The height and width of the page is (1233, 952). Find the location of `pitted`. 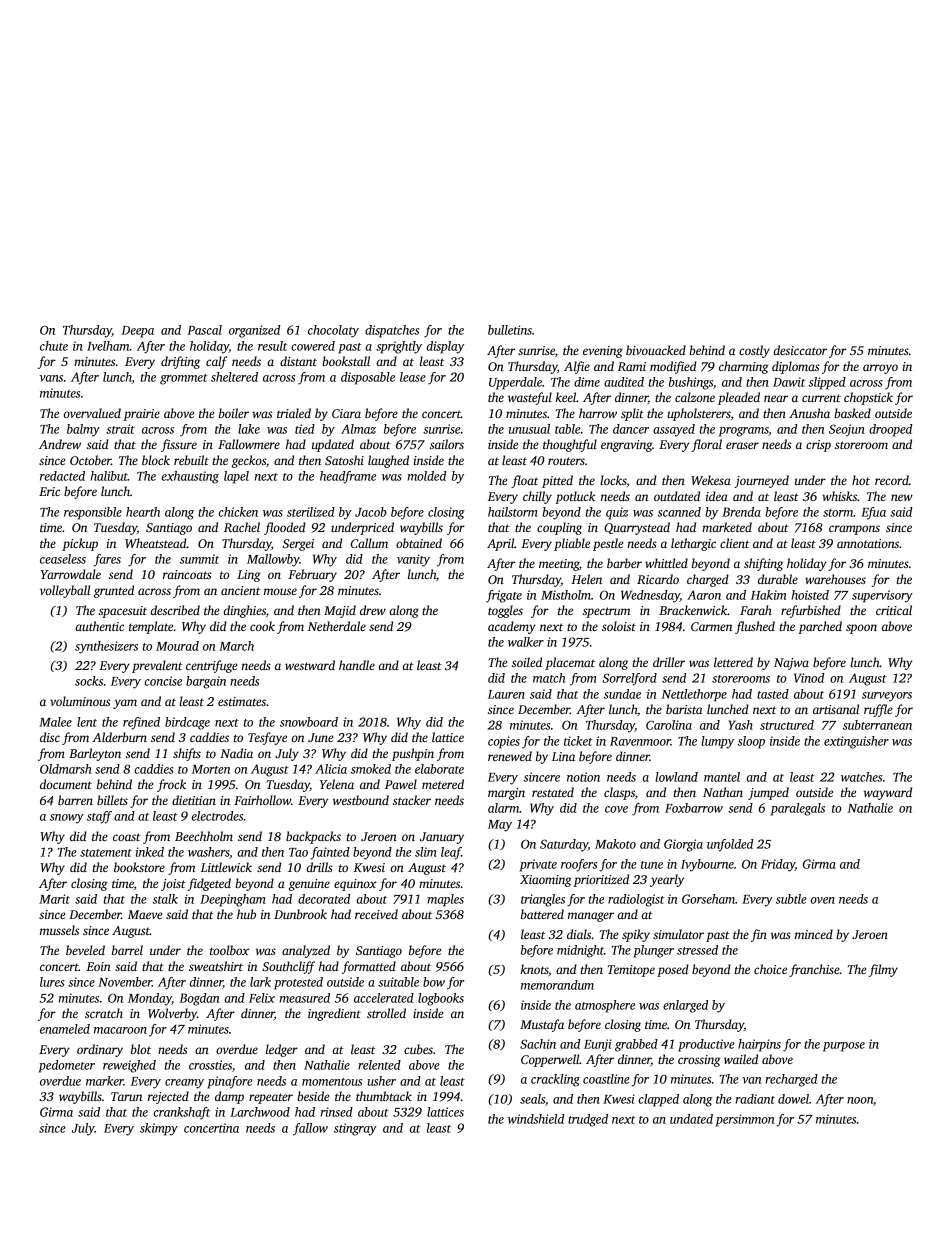

pitted is located at coordinates (557, 481).
